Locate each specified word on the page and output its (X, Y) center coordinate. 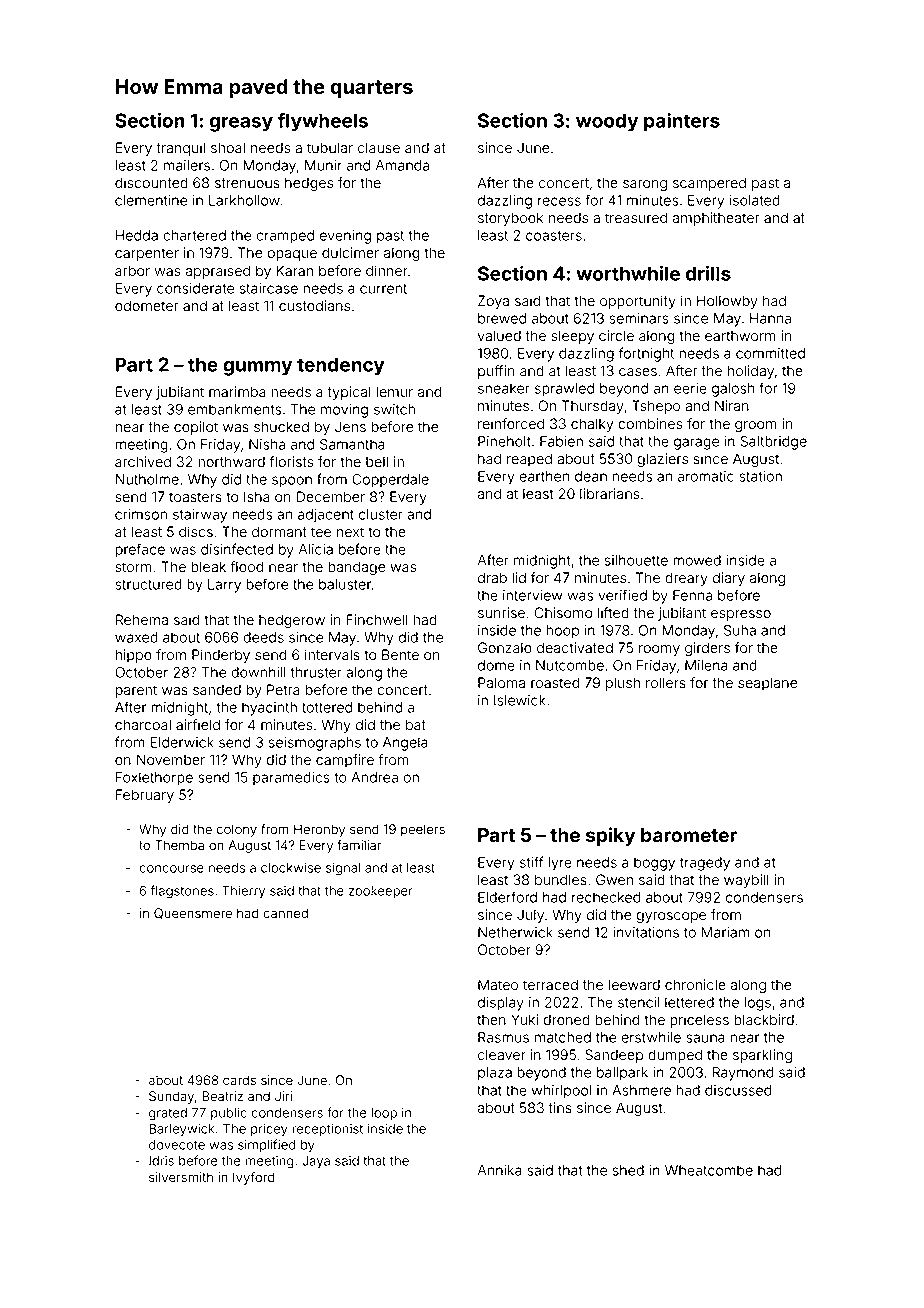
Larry (224, 586)
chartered (194, 235)
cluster (381, 514)
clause (379, 148)
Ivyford (253, 1178)
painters (682, 122)
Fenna (692, 595)
